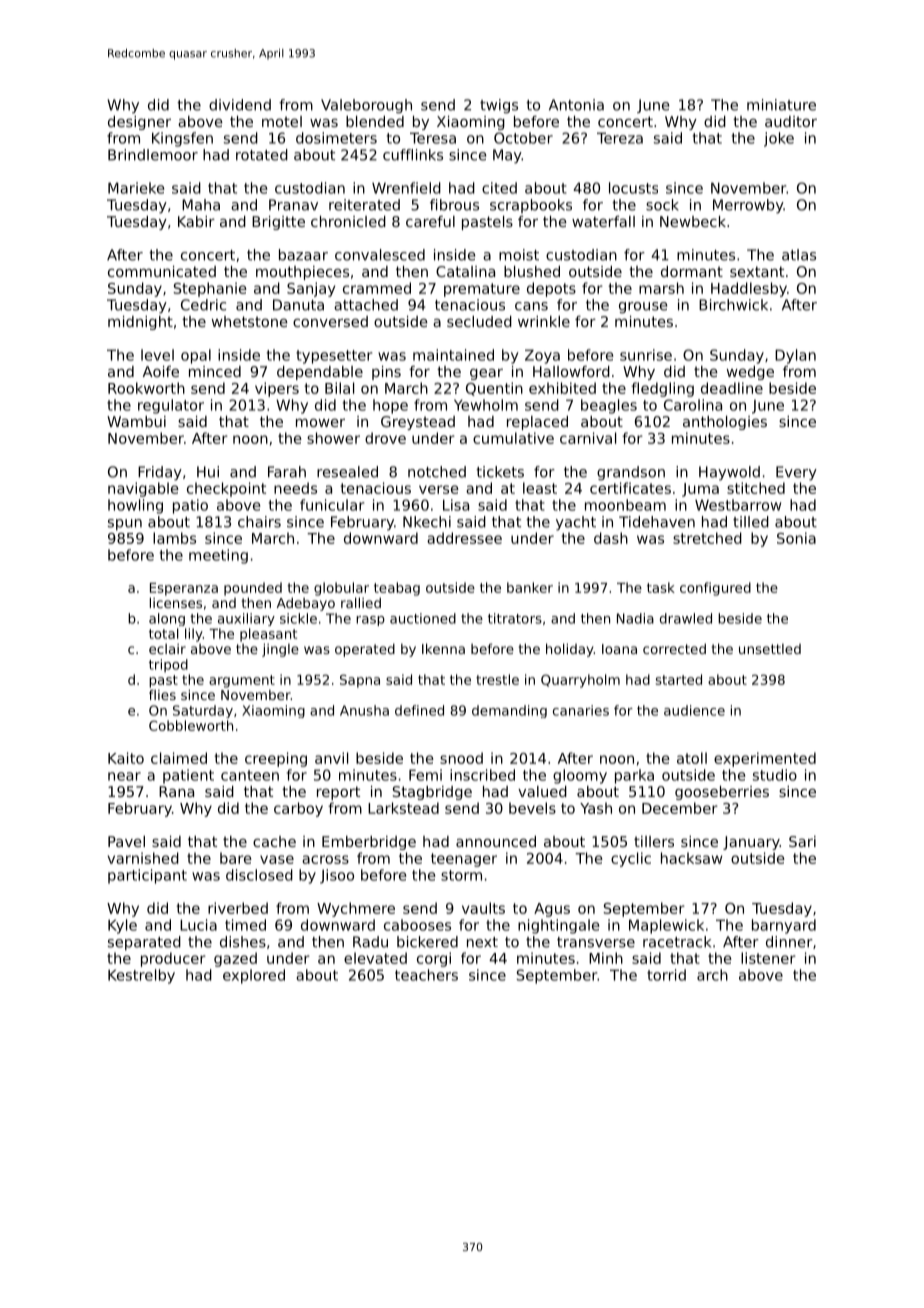  I want to click on Merrowby, so click(748, 206).
